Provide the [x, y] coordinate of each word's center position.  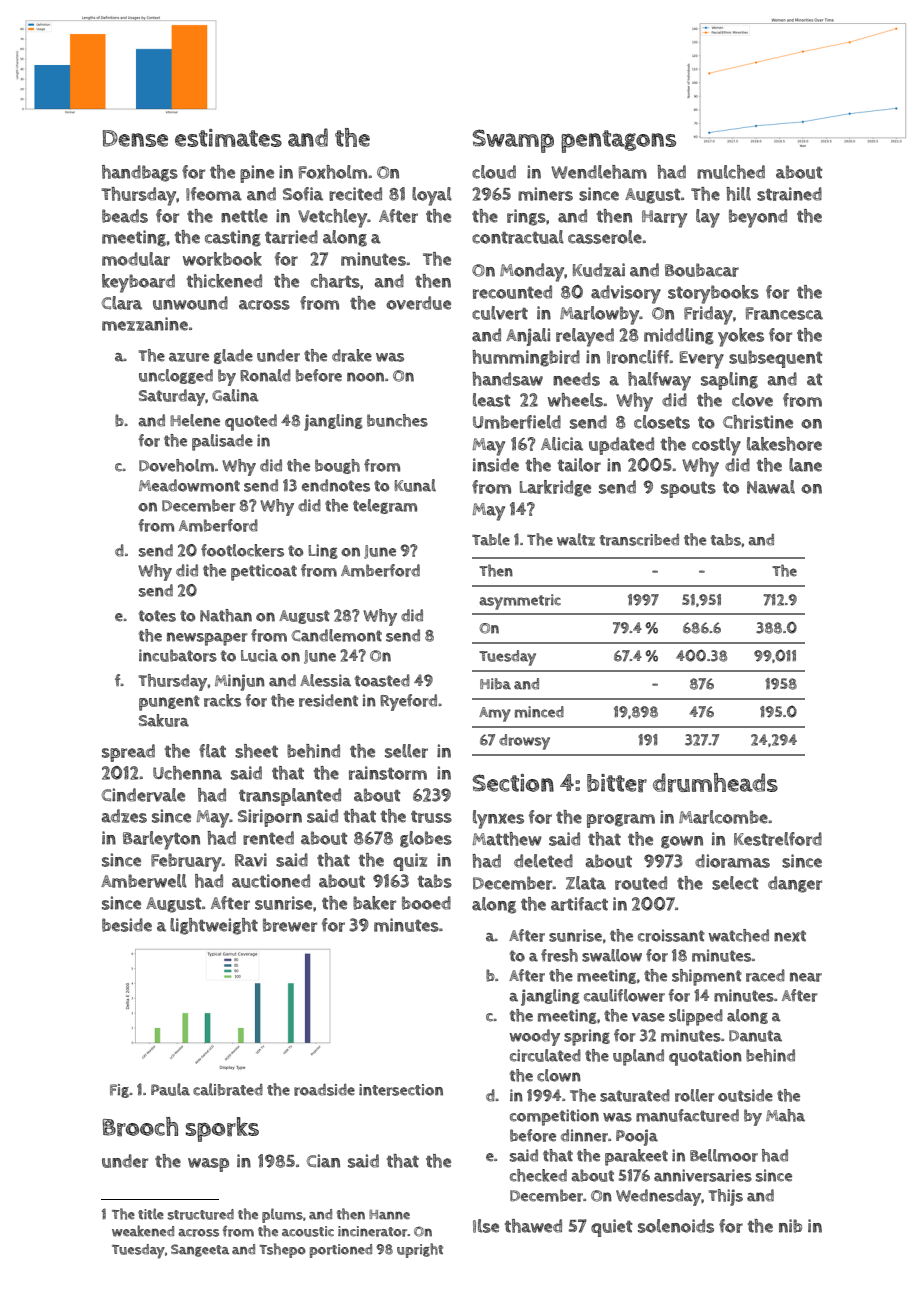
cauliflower [624, 995]
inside [496, 465]
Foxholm [333, 172]
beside [127, 925]
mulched [731, 172]
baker [374, 903]
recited [355, 194]
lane [805, 465]
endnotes [336, 485]
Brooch [140, 1127]
